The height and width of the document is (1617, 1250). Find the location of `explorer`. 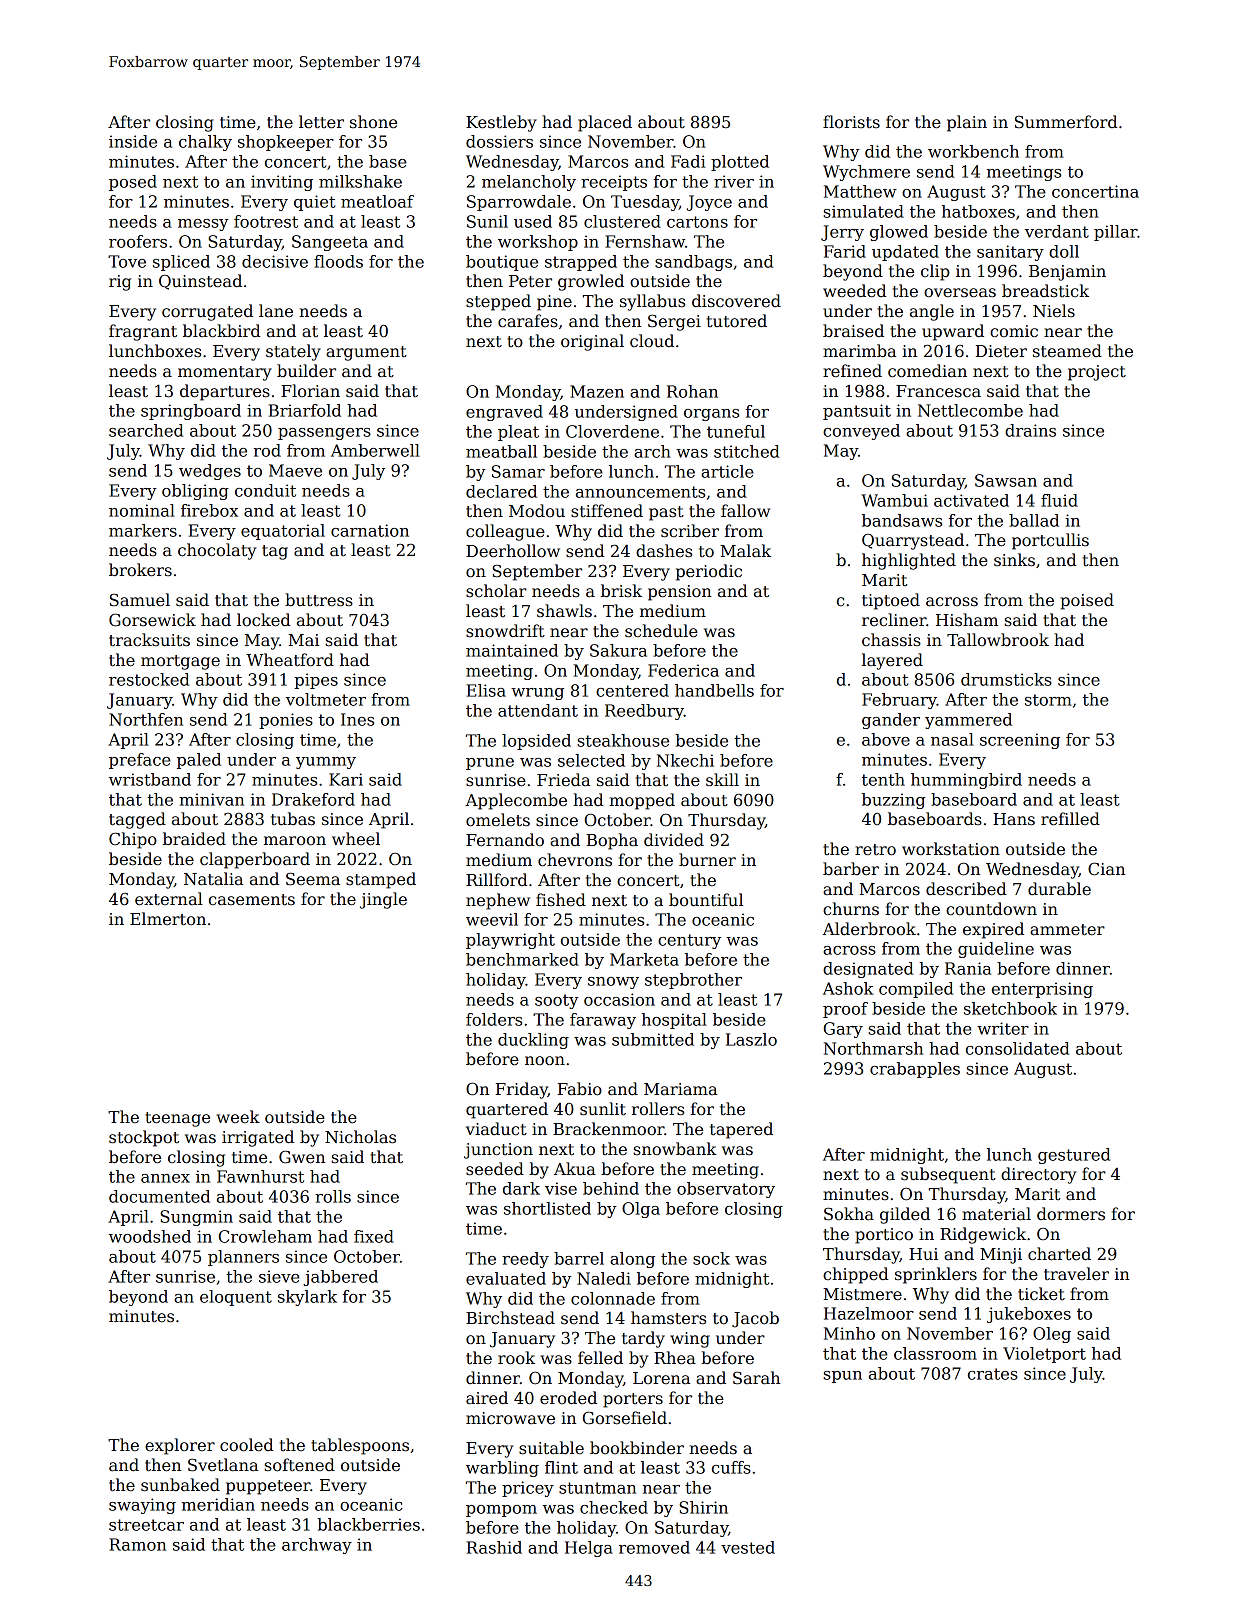

explorer is located at coordinates (180, 1446).
